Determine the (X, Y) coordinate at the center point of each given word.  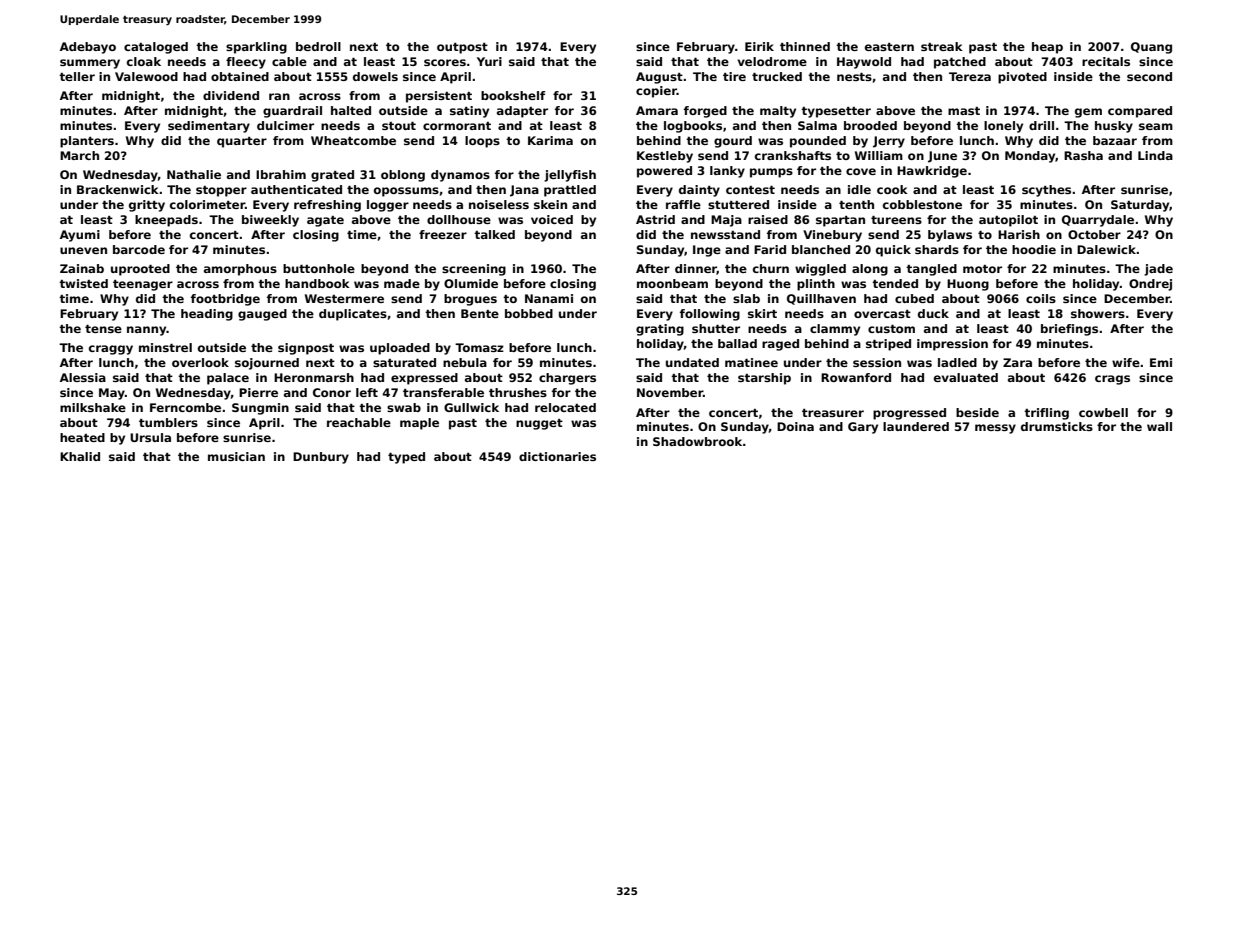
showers (1098, 313)
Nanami (549, 298)
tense (103, 329)
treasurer (833, 413)
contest (750, 190)
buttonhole (319, 268)
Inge (707, 251)
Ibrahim (281, 174)
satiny (469, 112)
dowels (375, 76)
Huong (968, 285)
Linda (1155, 155)
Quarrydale (1098, 221)
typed (406, 458)
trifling (1046, 414)
